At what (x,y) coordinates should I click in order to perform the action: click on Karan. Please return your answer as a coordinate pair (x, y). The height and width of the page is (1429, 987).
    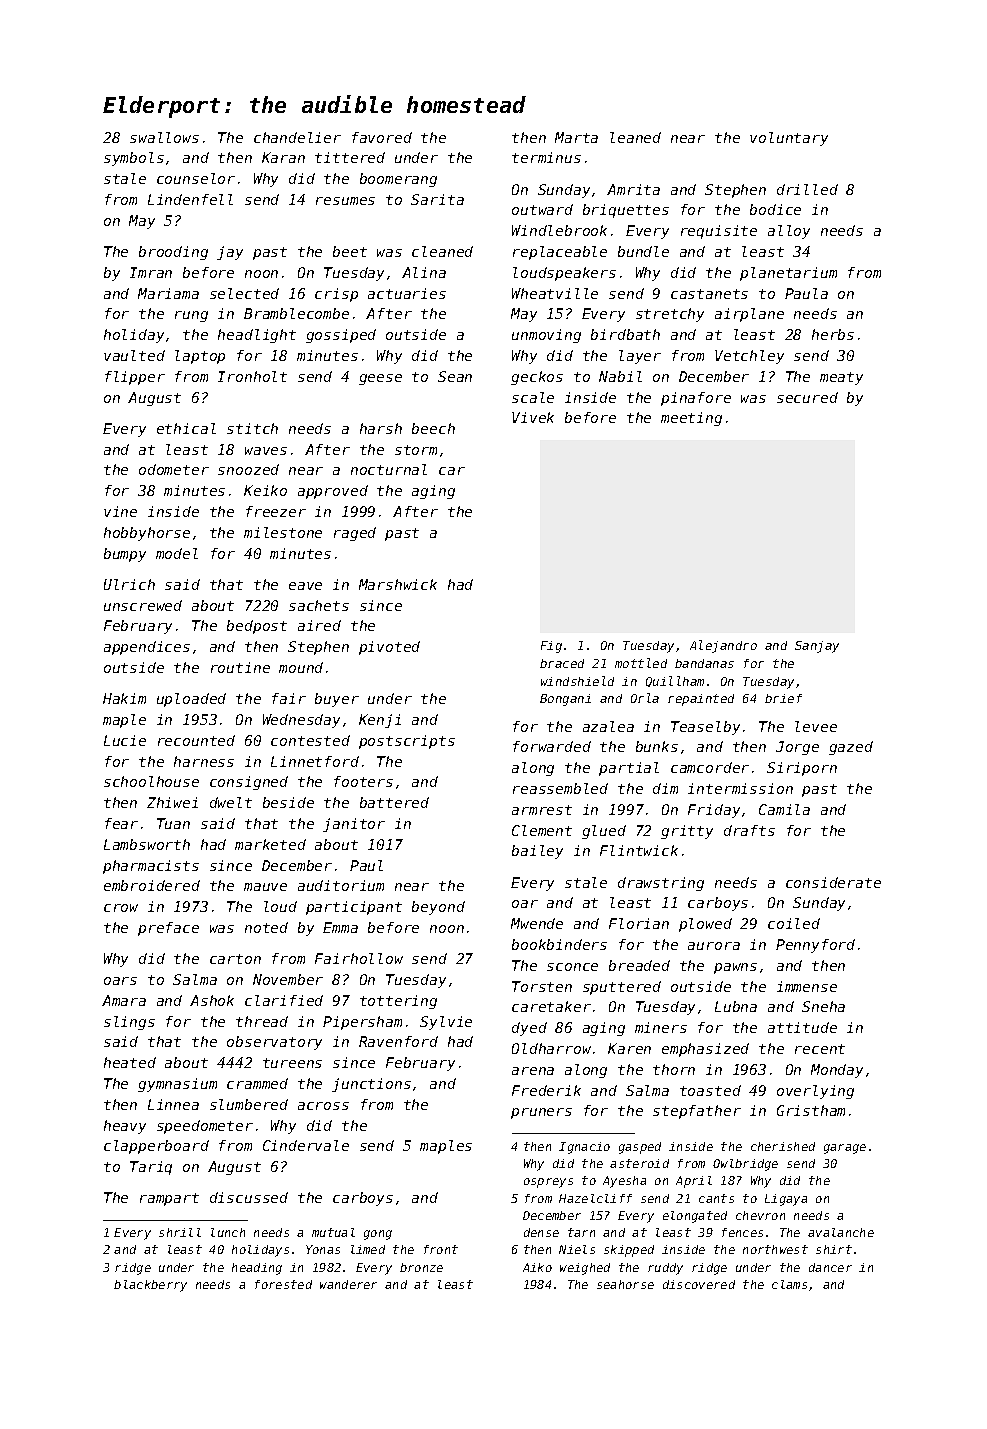
    Looking at the image, I should click on (283, 157).
